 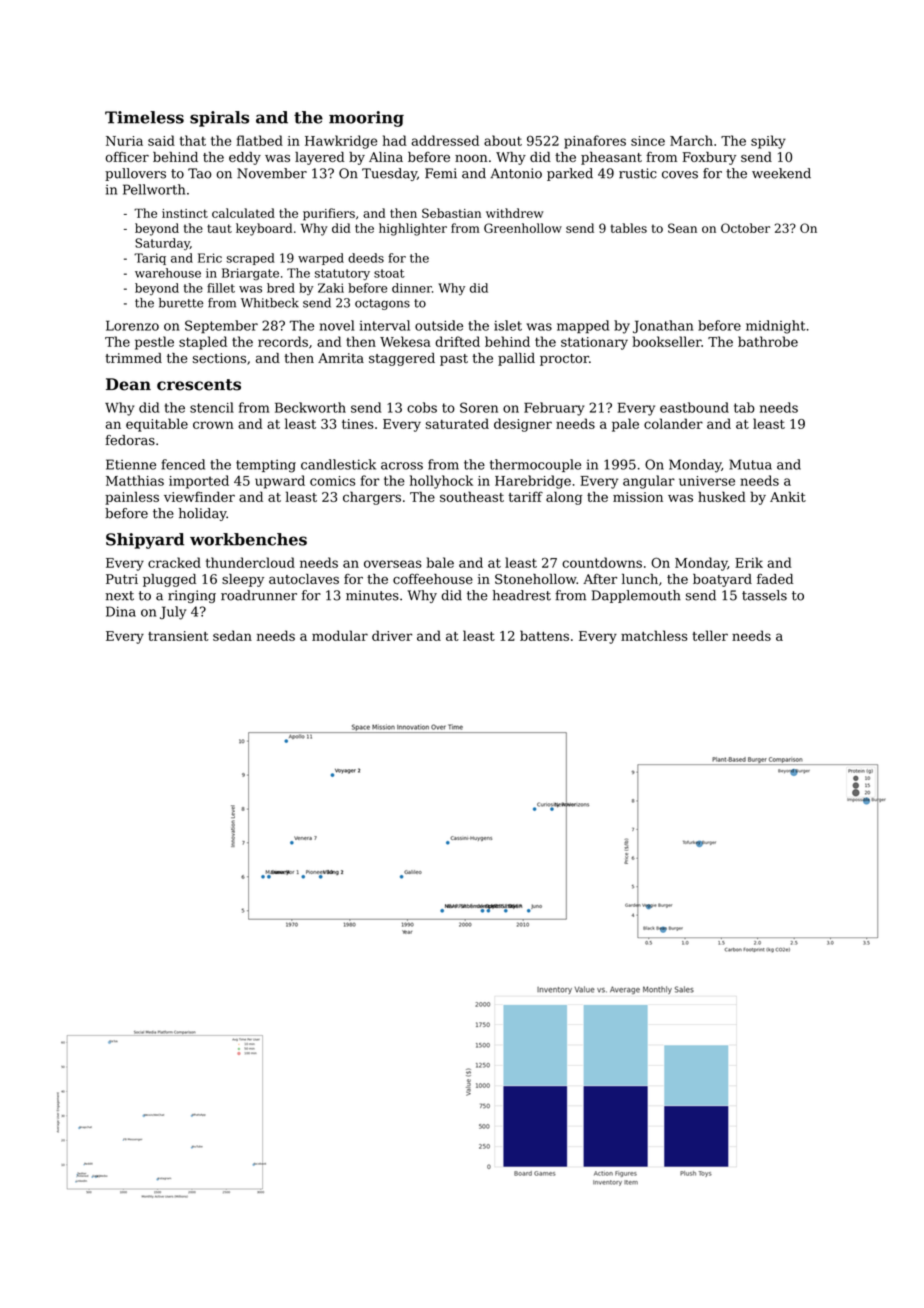 What do you see at coordinates (150, 259) in the page?
I see `Tariq` at bounding box center [150, 259].
